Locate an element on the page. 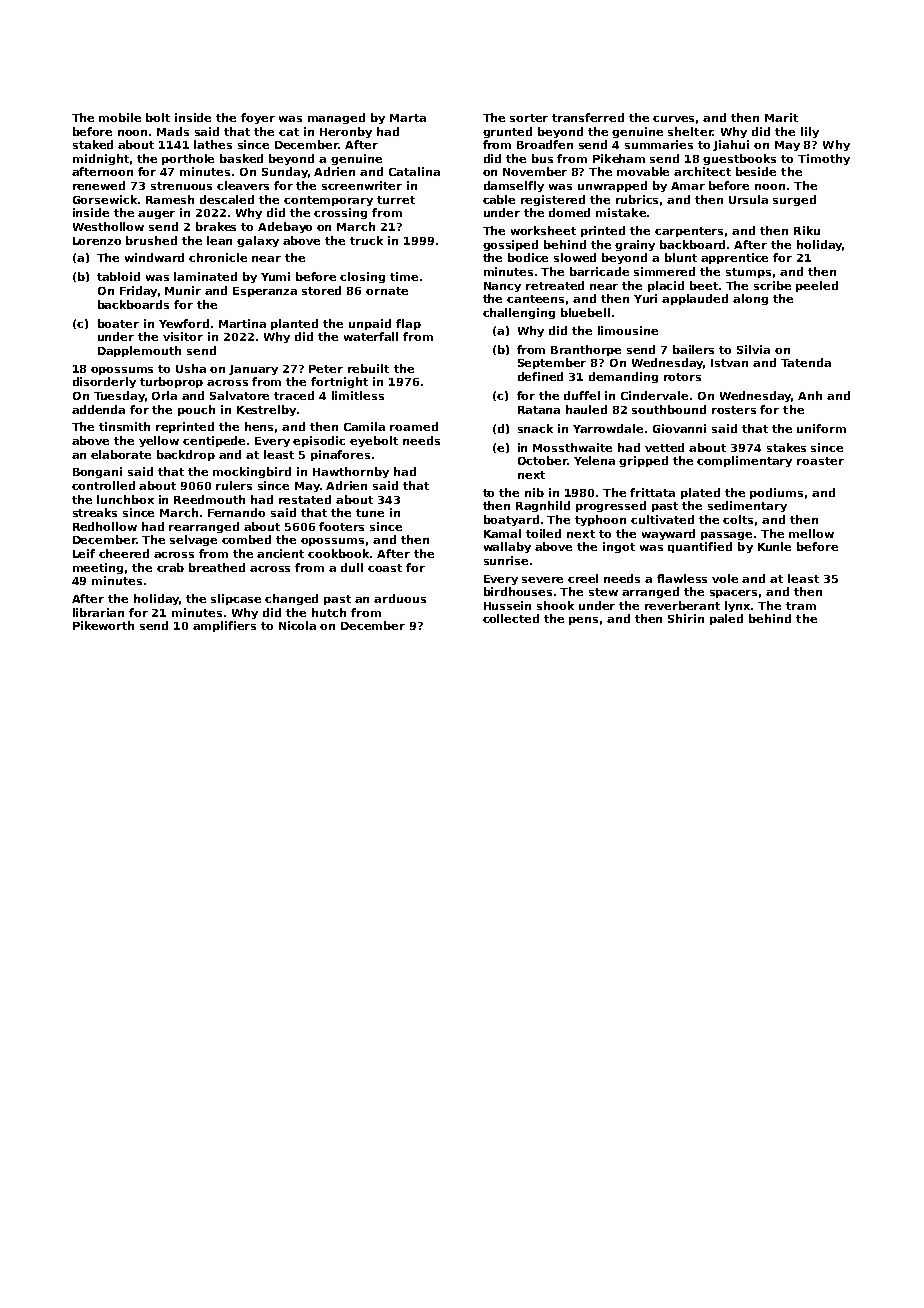 This page has height=1308, width=924. coast is located at coordinates (385, 568).
